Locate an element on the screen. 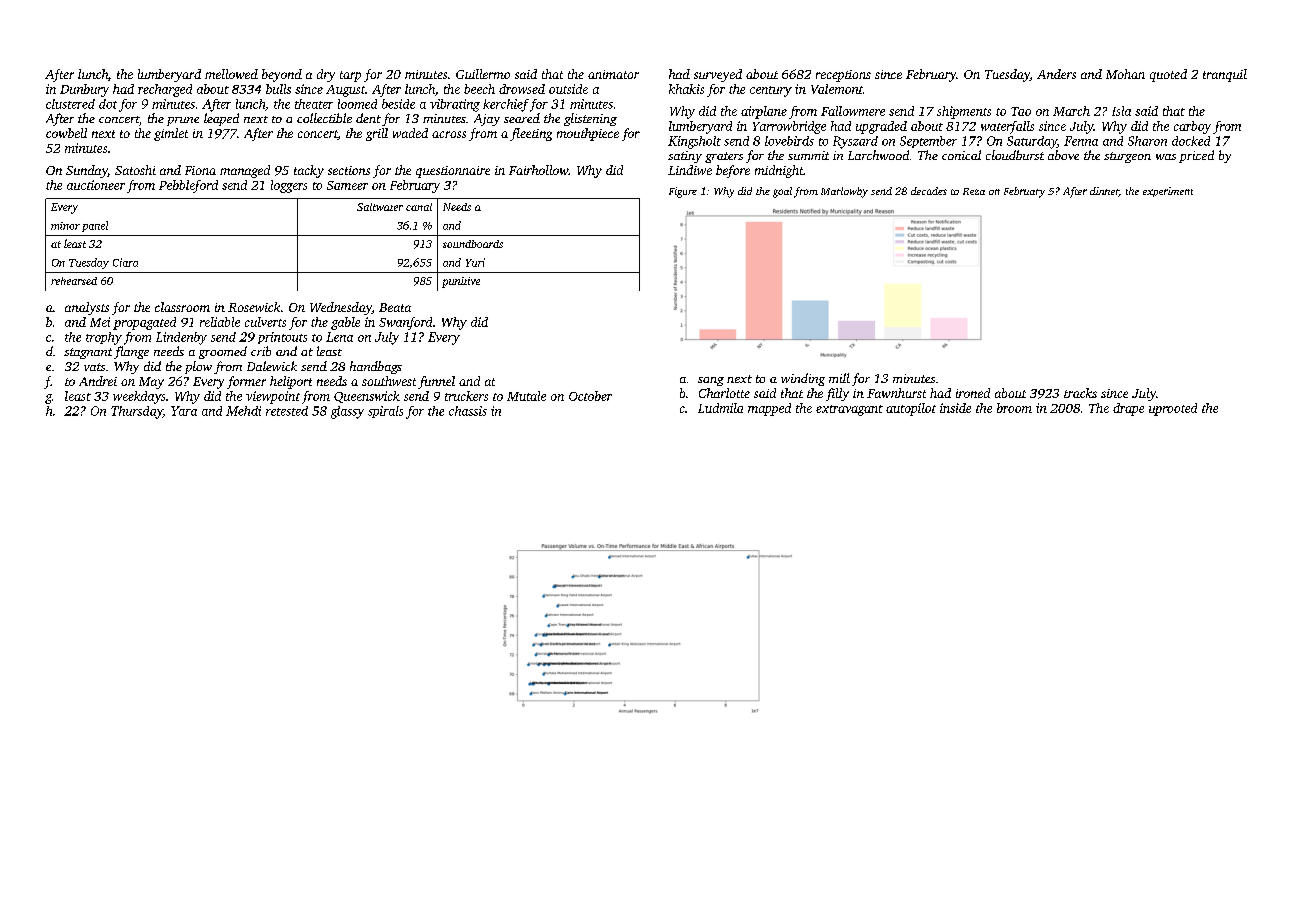 The height and width of the screenshot is (924, 1308). mellowed is located at coordinates (231, 74).
